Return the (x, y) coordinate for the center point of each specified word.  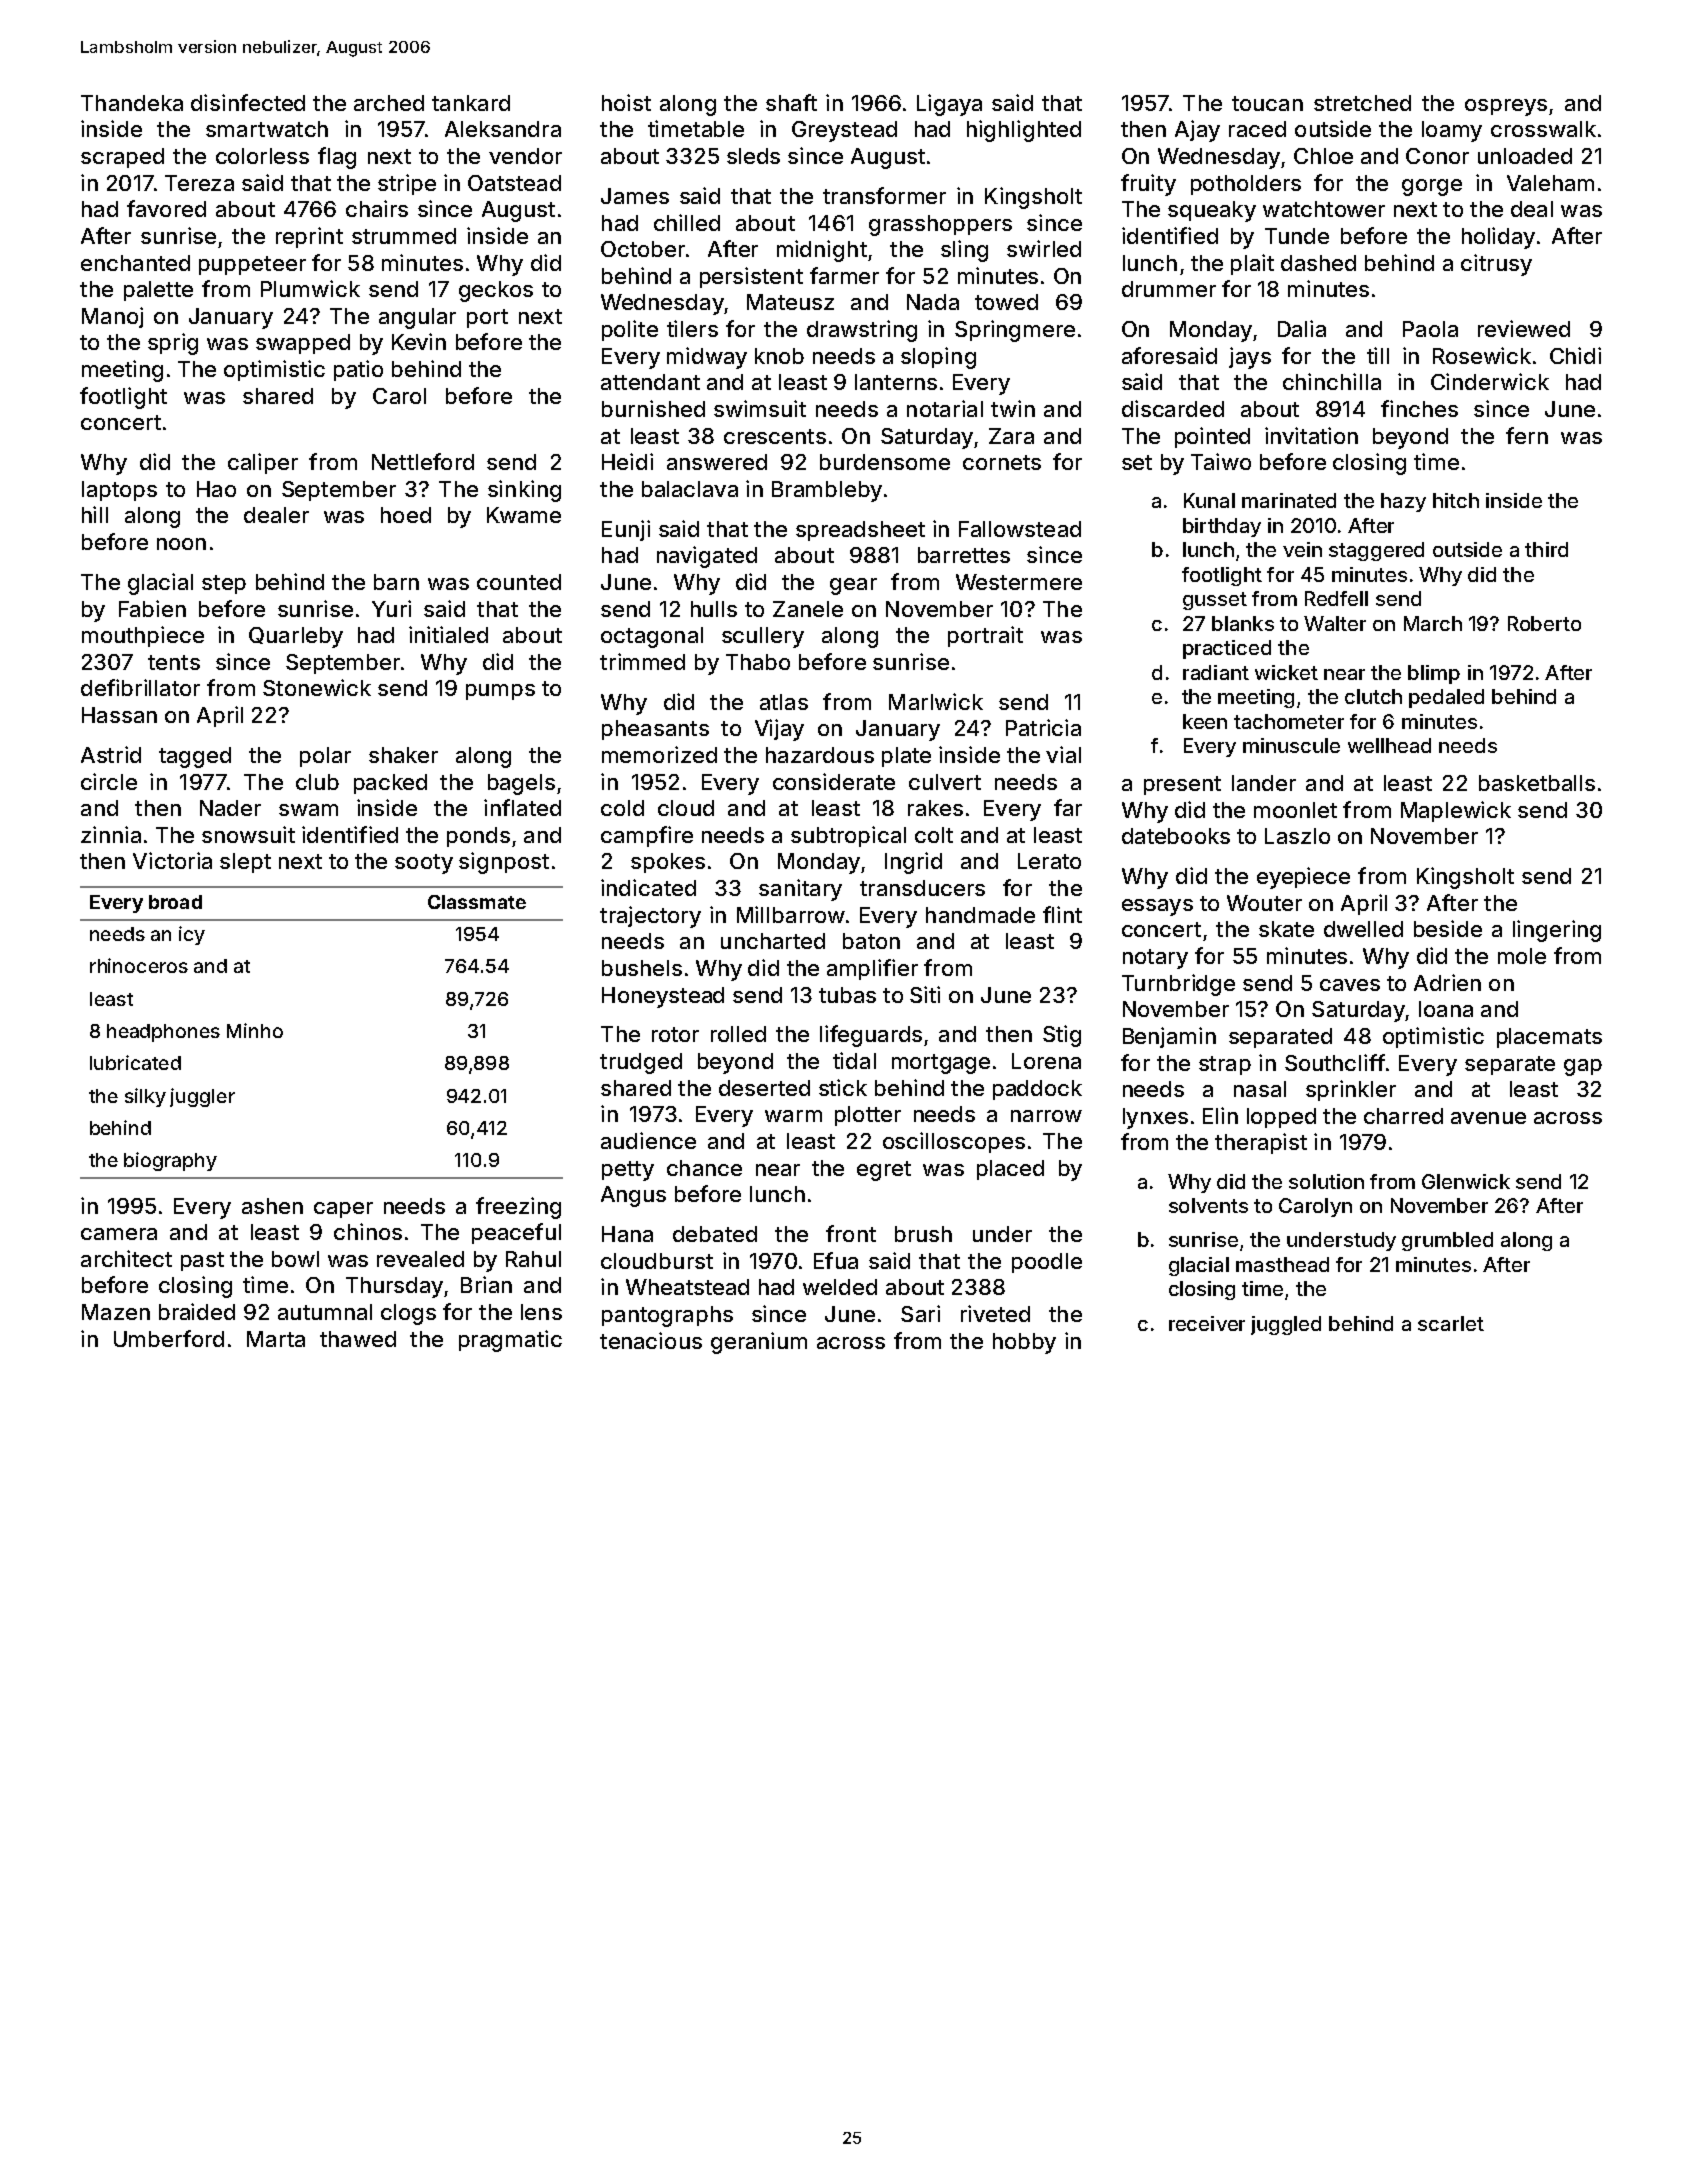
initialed (448, 634)
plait (1252, 264)
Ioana (1446, 1009)
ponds (478, 837)
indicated (648, 887)
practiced (1227, 649)
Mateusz (790, 302)
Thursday (394, 1287)
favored (166, 208)
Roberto (1544, 623)
